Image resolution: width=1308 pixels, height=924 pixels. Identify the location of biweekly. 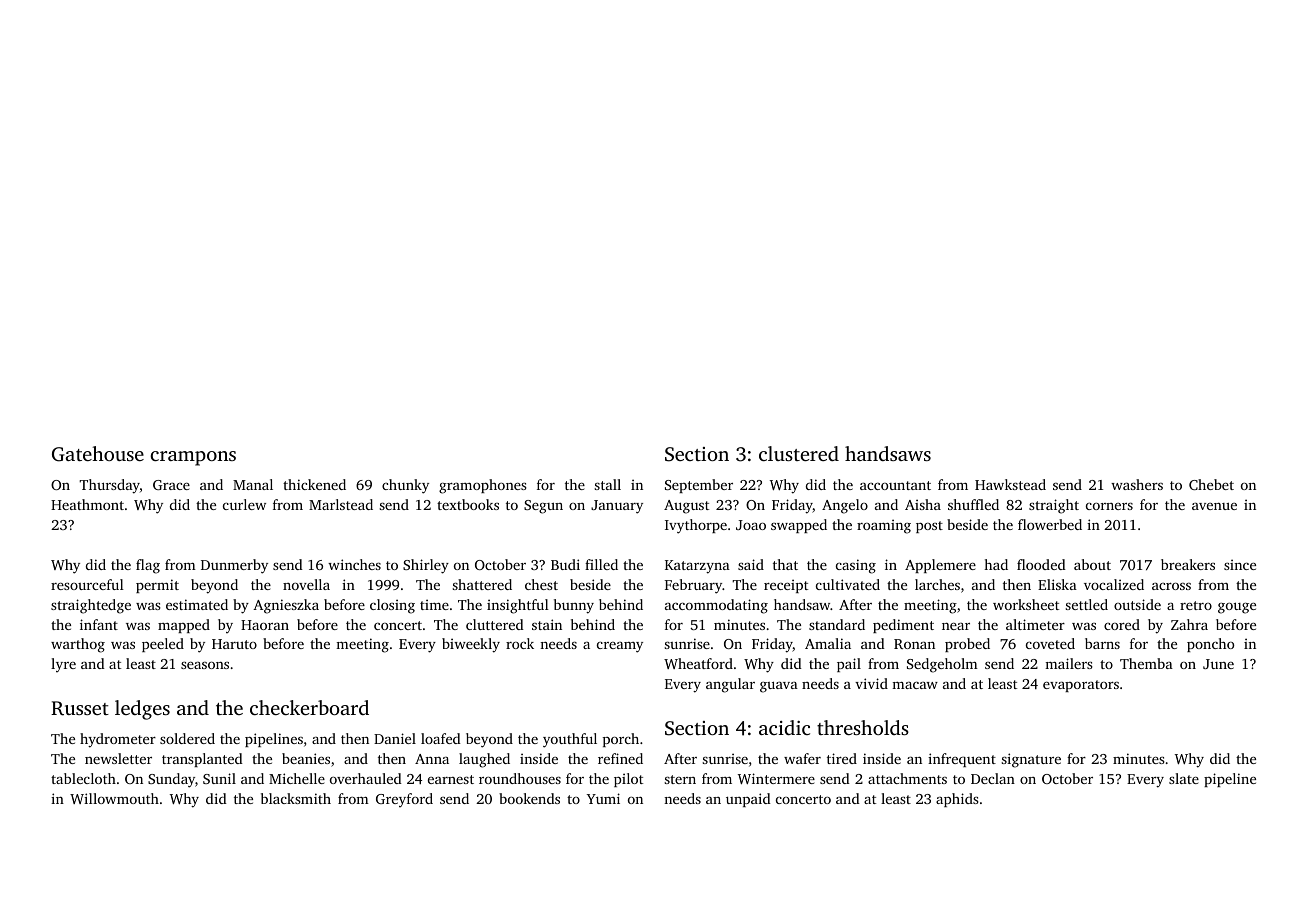
(471, 645).
